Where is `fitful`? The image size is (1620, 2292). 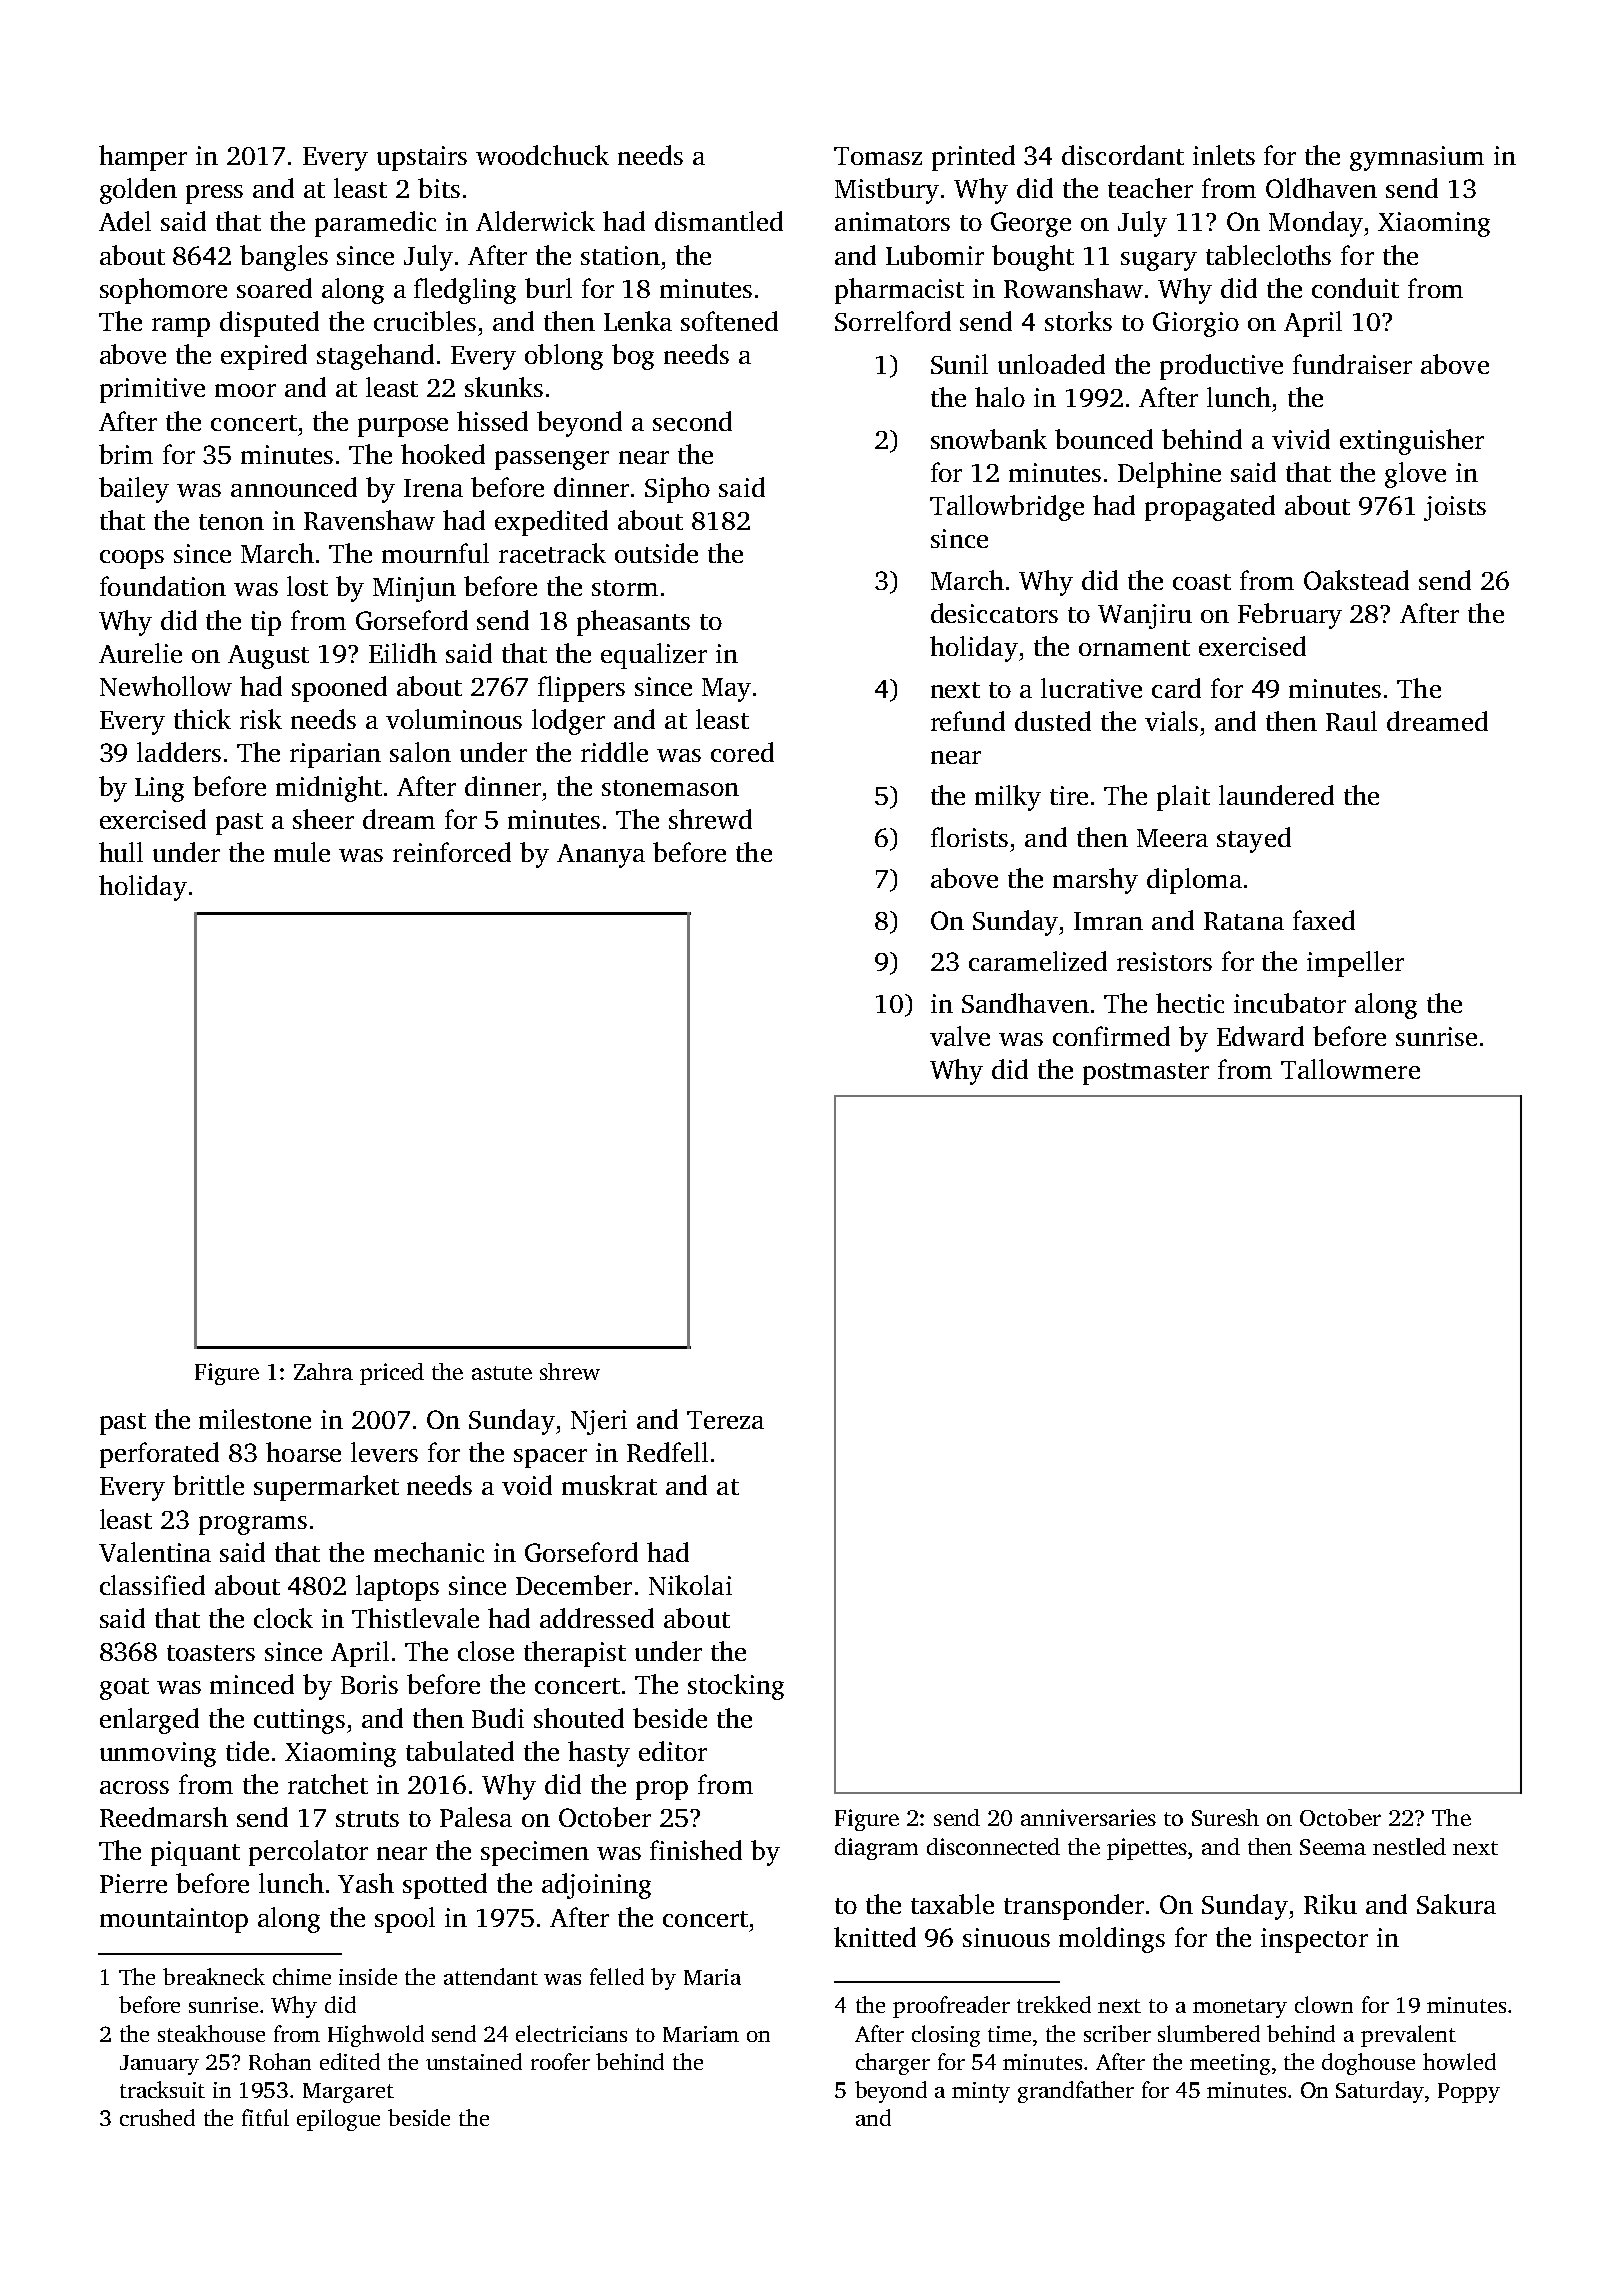 fitful is located at coordinates (265, 2117).
